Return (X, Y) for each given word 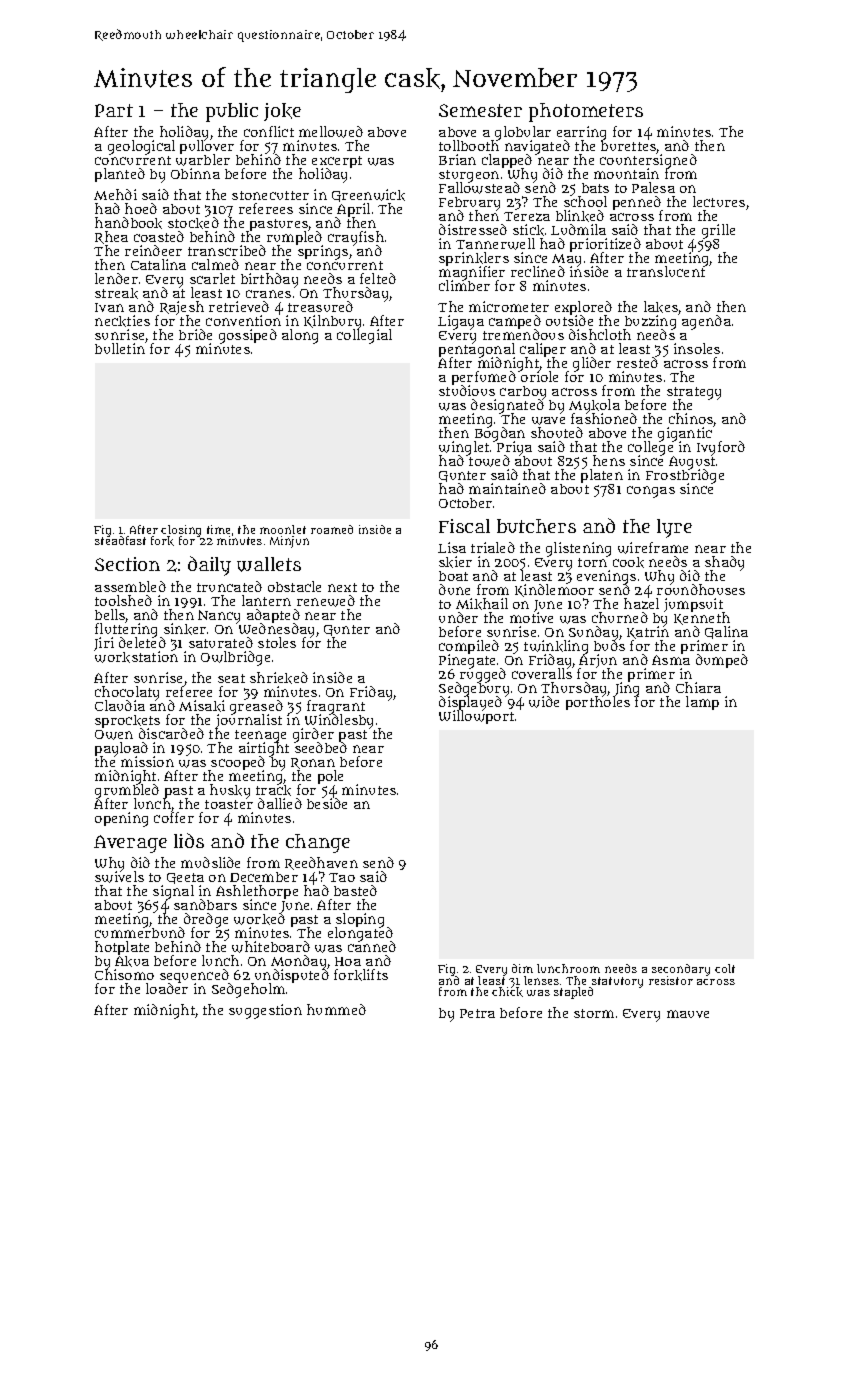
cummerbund (140, 933)
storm (594, 1013)
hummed (336, 1009)
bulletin (120, 349)
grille (718, 231)
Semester (480, 110)
